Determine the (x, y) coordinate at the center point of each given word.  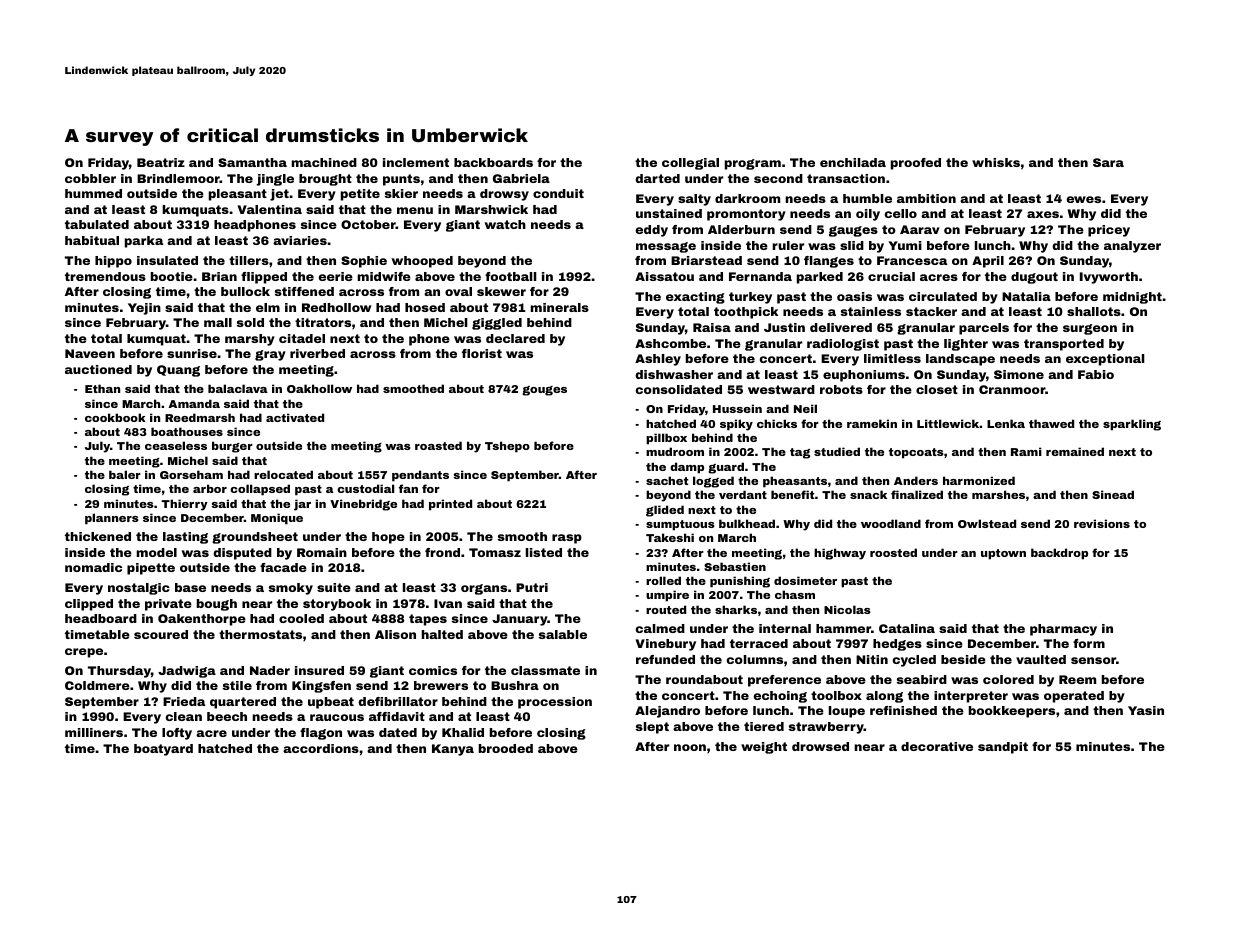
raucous (337, 717)
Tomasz (495, 552)
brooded (506, 748)
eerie (336, 276)
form (1089, 643)
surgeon (1090, 329)
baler (125, 474)
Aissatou (664, 276)
